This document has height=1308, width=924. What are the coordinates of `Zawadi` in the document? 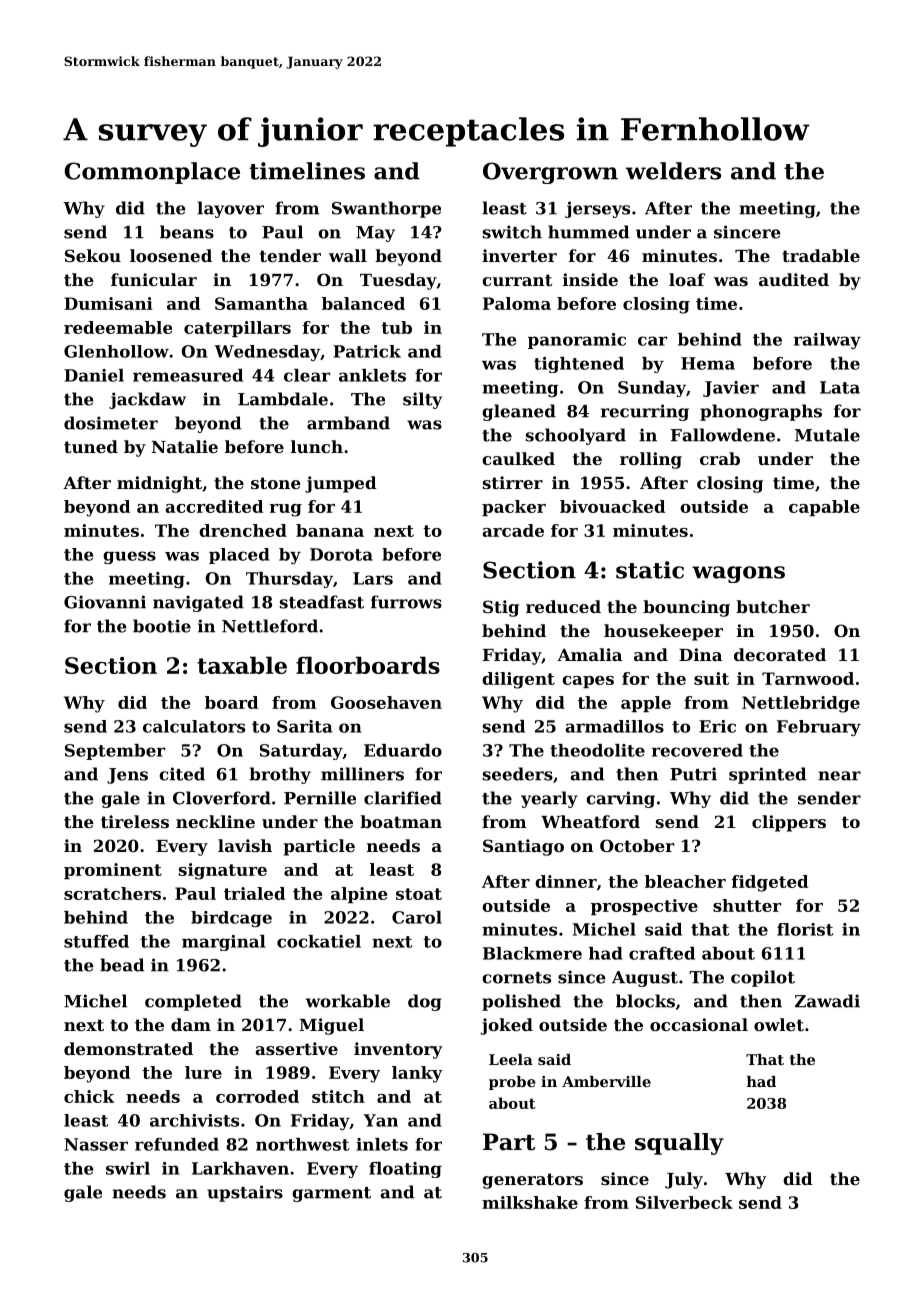 It's located at (827, 1001).
